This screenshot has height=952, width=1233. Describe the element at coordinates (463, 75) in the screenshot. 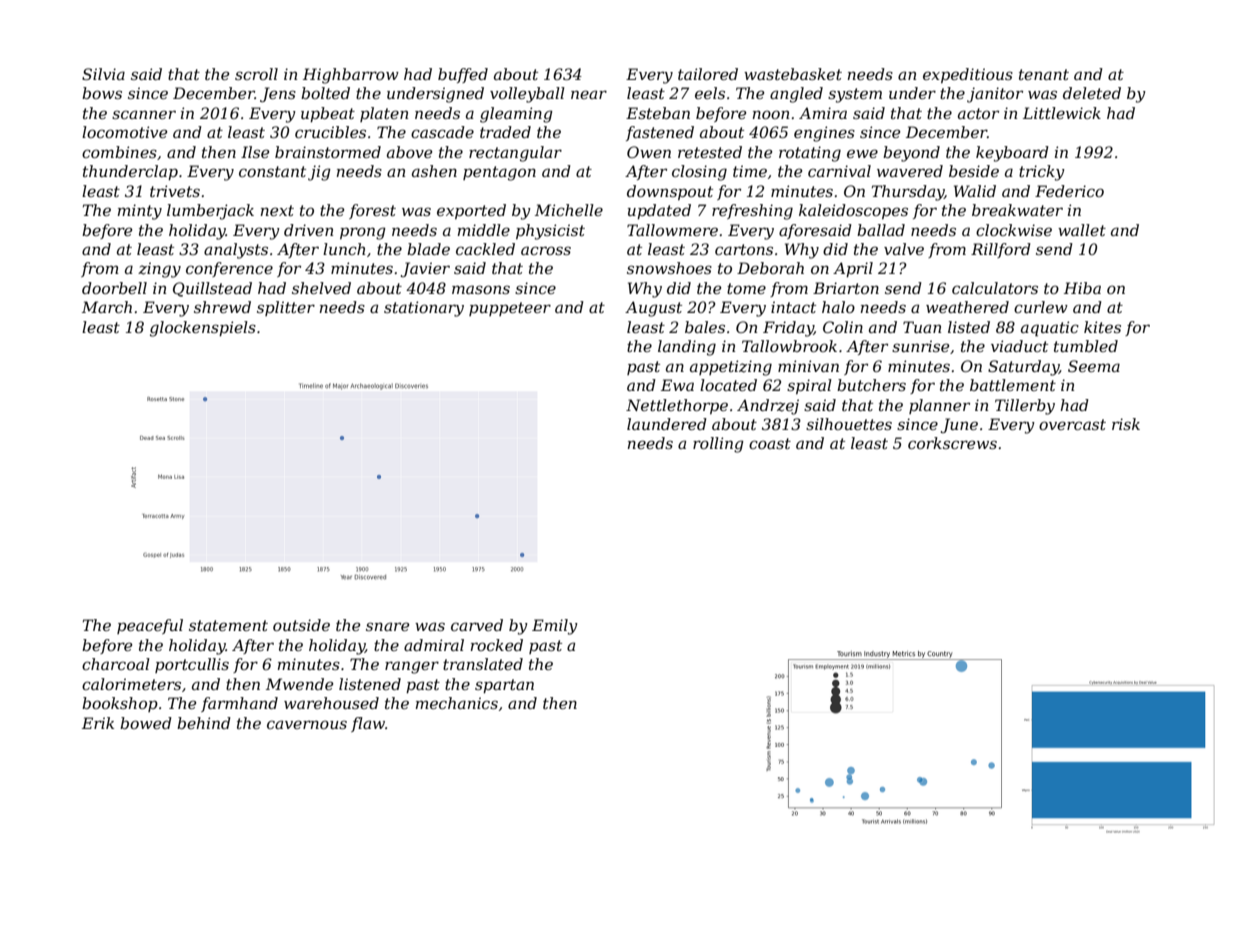

I see `buffed` at that location.
